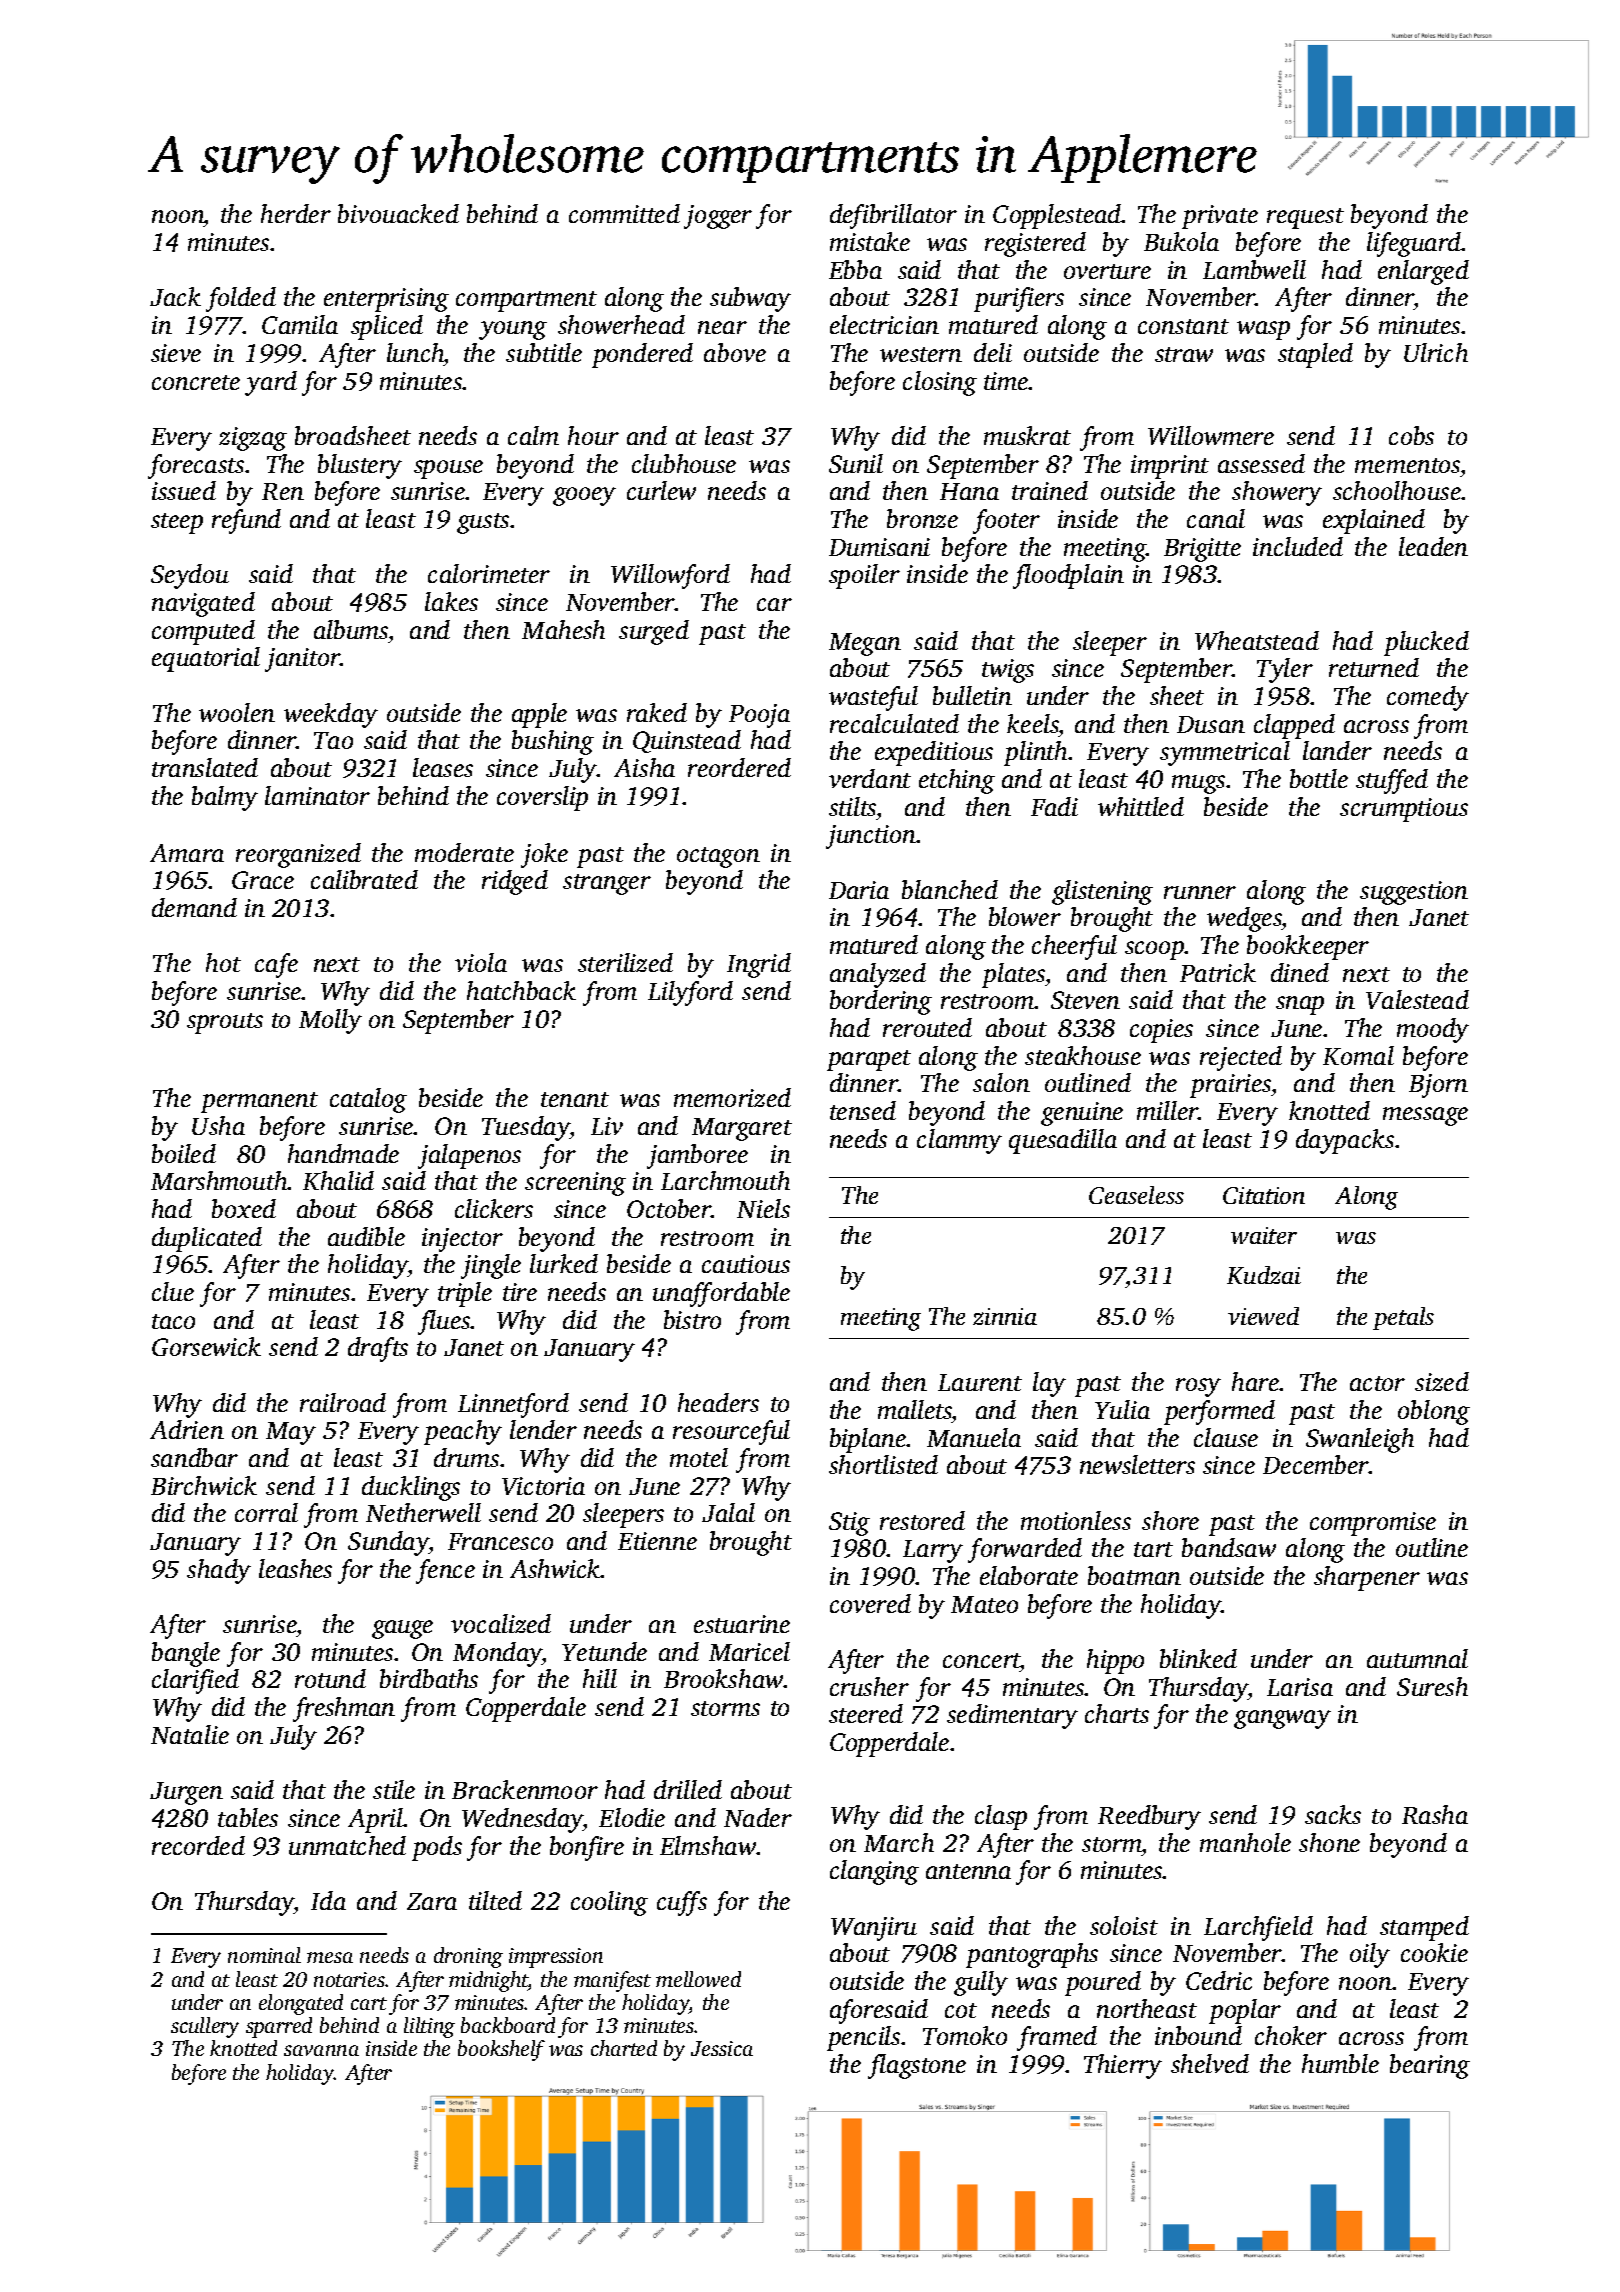  What do you see at coordinates (495, 1900) in the screenshot?
I see `tilted` at bounding box center [495, 1900].
